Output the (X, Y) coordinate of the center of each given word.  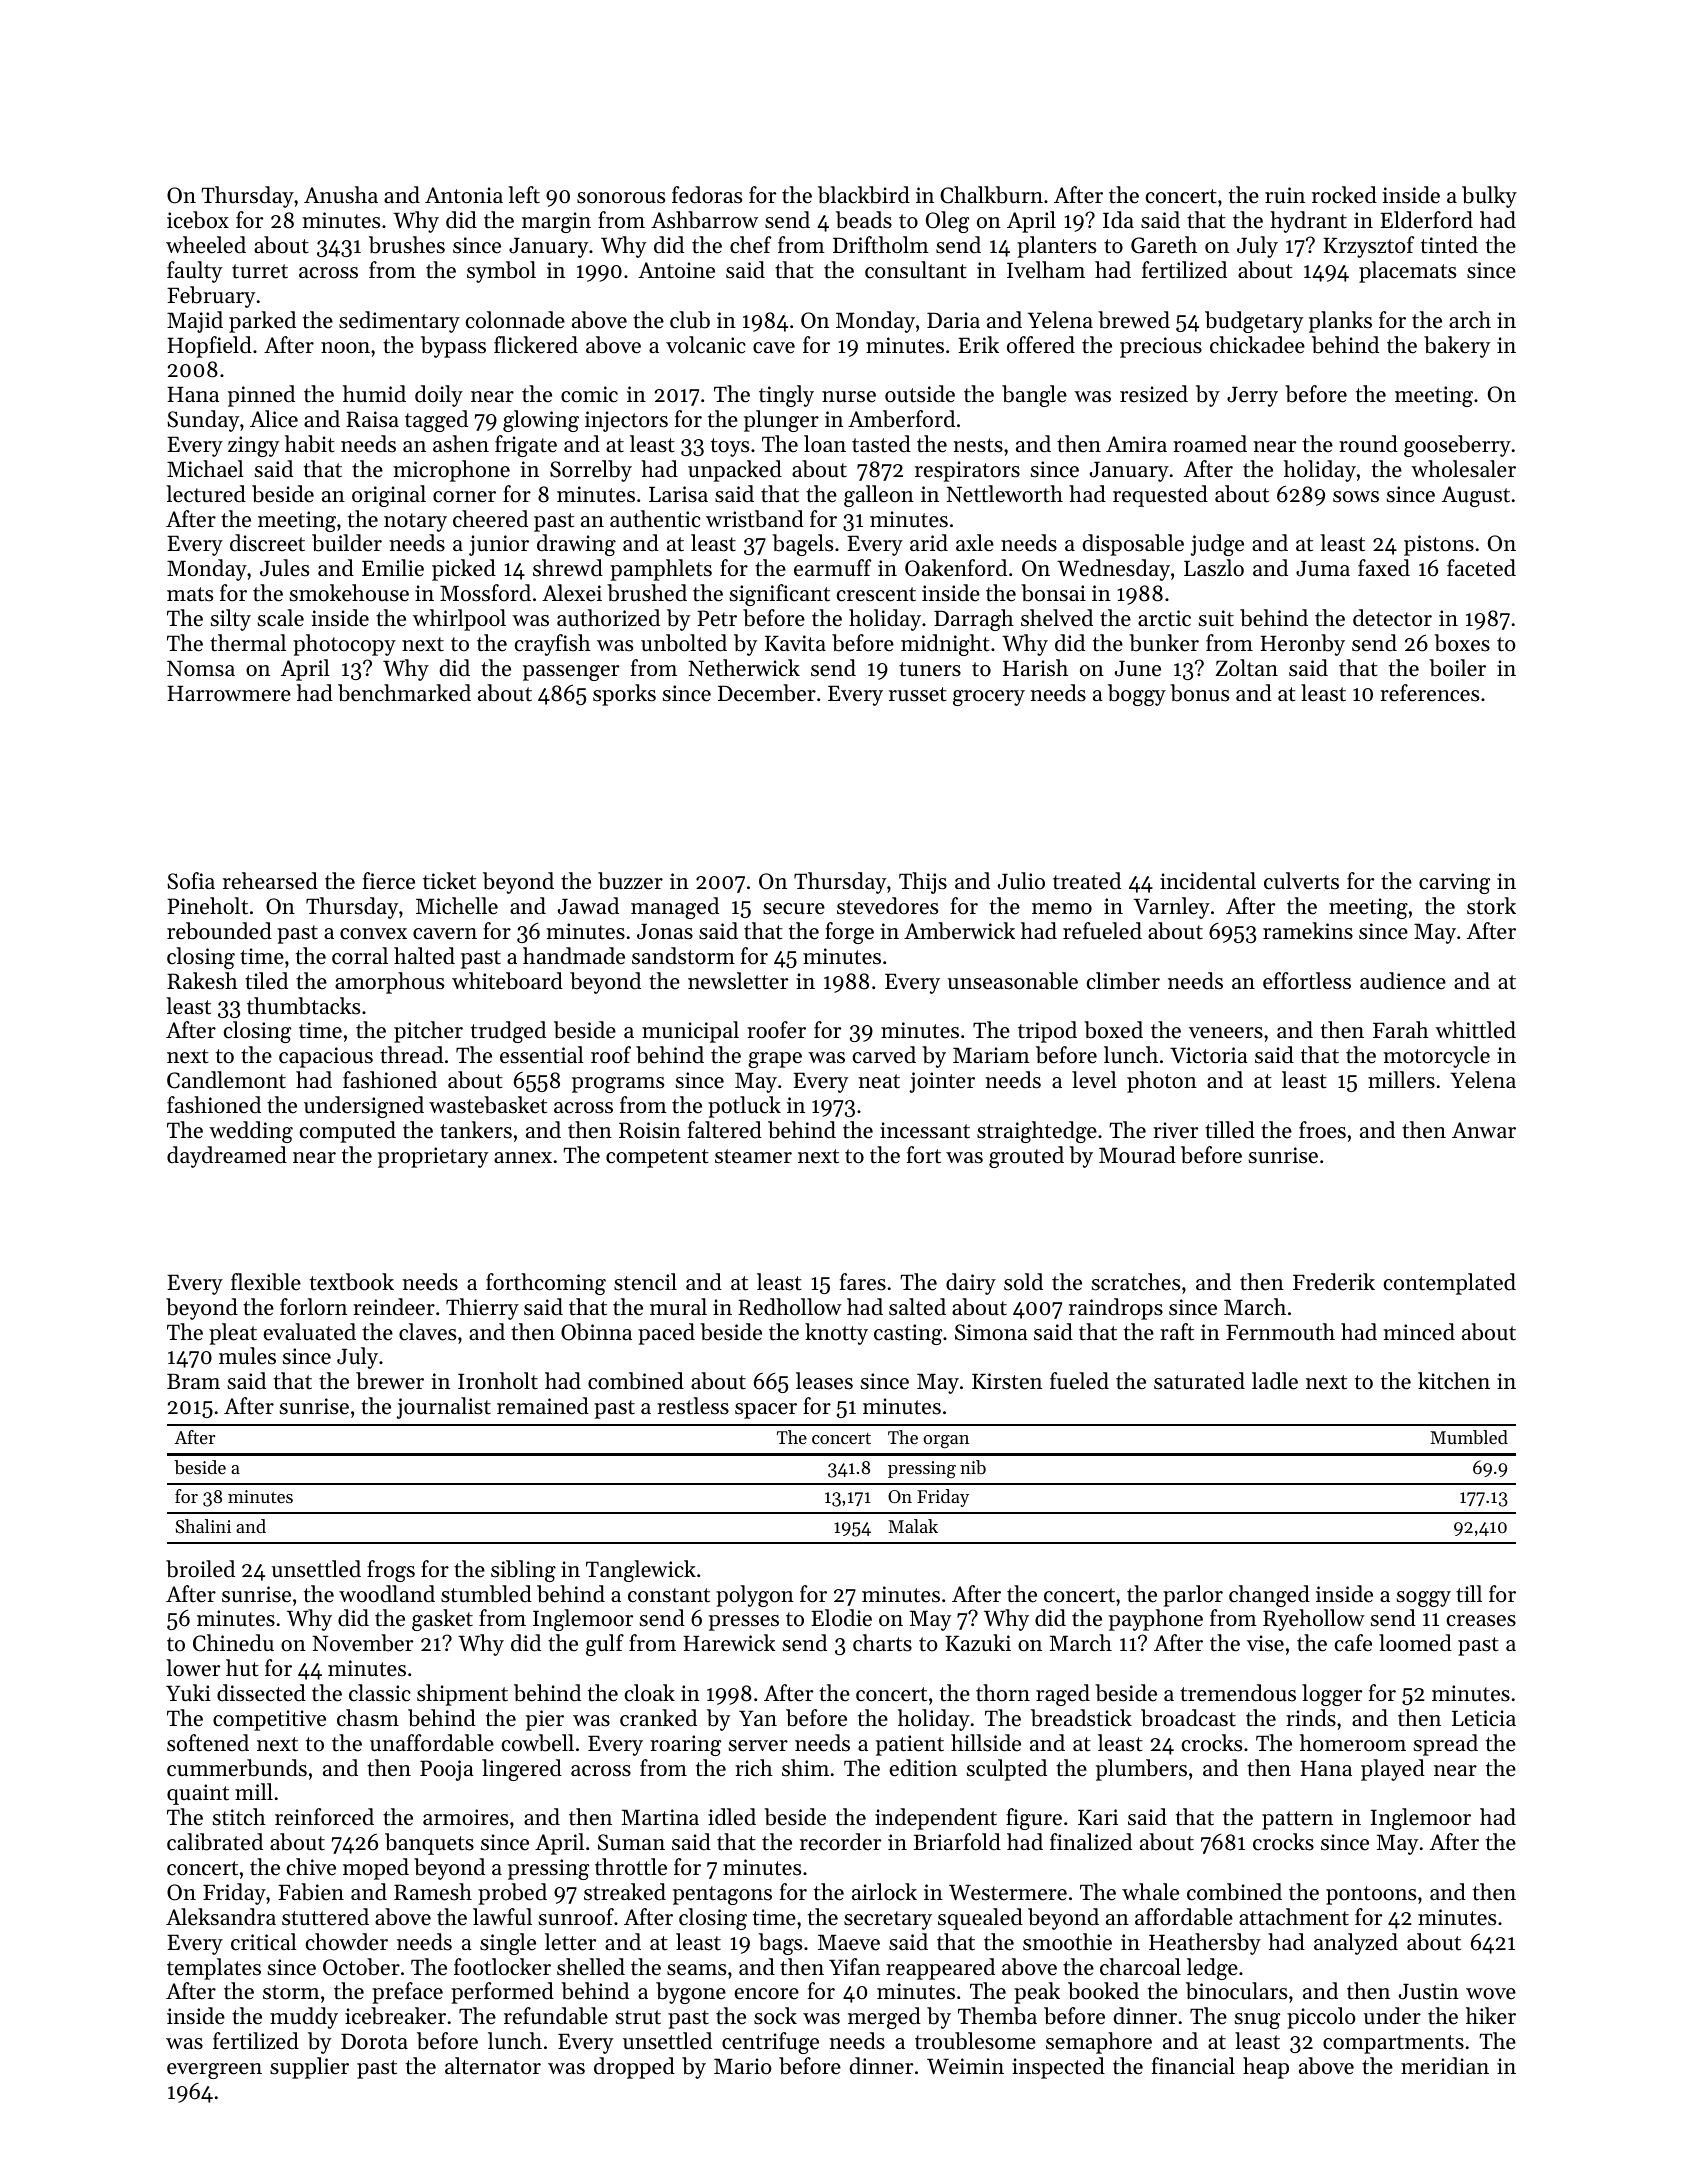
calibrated (215, 1842)
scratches (1136, 1282)
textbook (352, 1282)
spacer (766, 1411)
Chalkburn (991, 195)
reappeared (940, 1969)
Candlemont (226, 1080)
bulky (1489, 197)
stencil (645, 1282)
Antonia (464, 195)
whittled (1475, 1030)
